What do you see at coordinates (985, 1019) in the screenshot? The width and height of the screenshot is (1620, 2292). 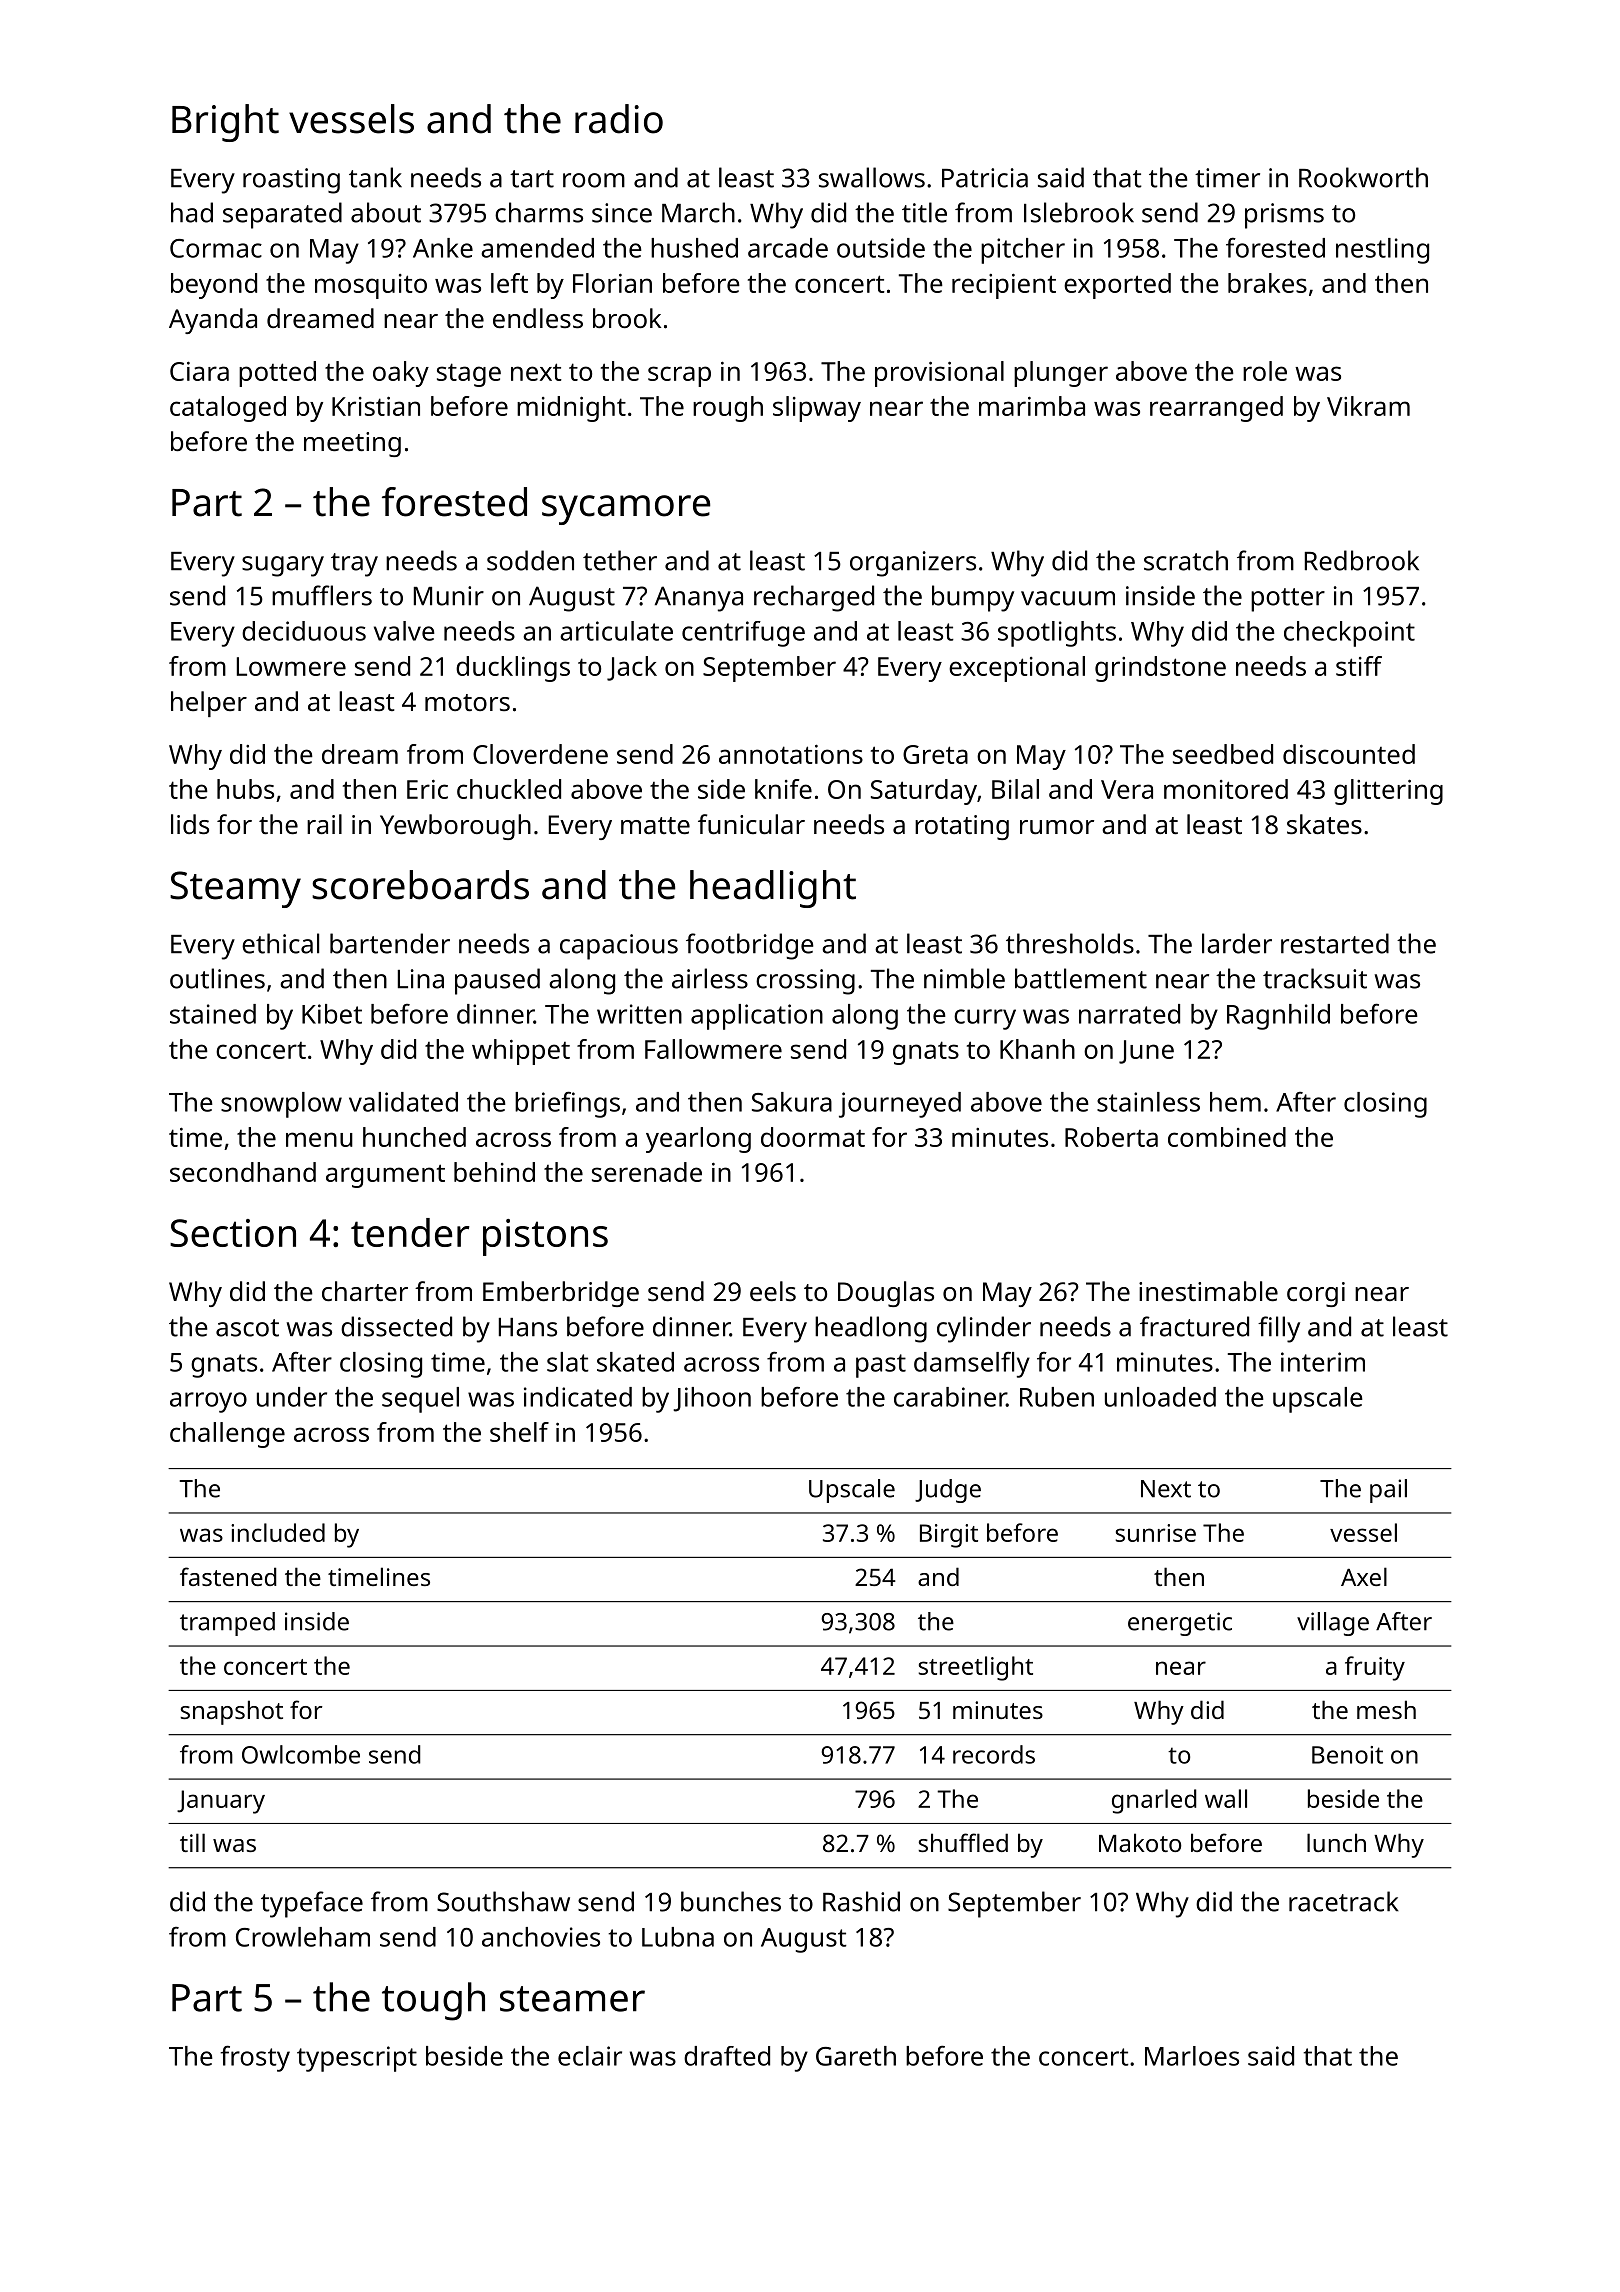 I see `curry` at bounding box center [985, 1019].
